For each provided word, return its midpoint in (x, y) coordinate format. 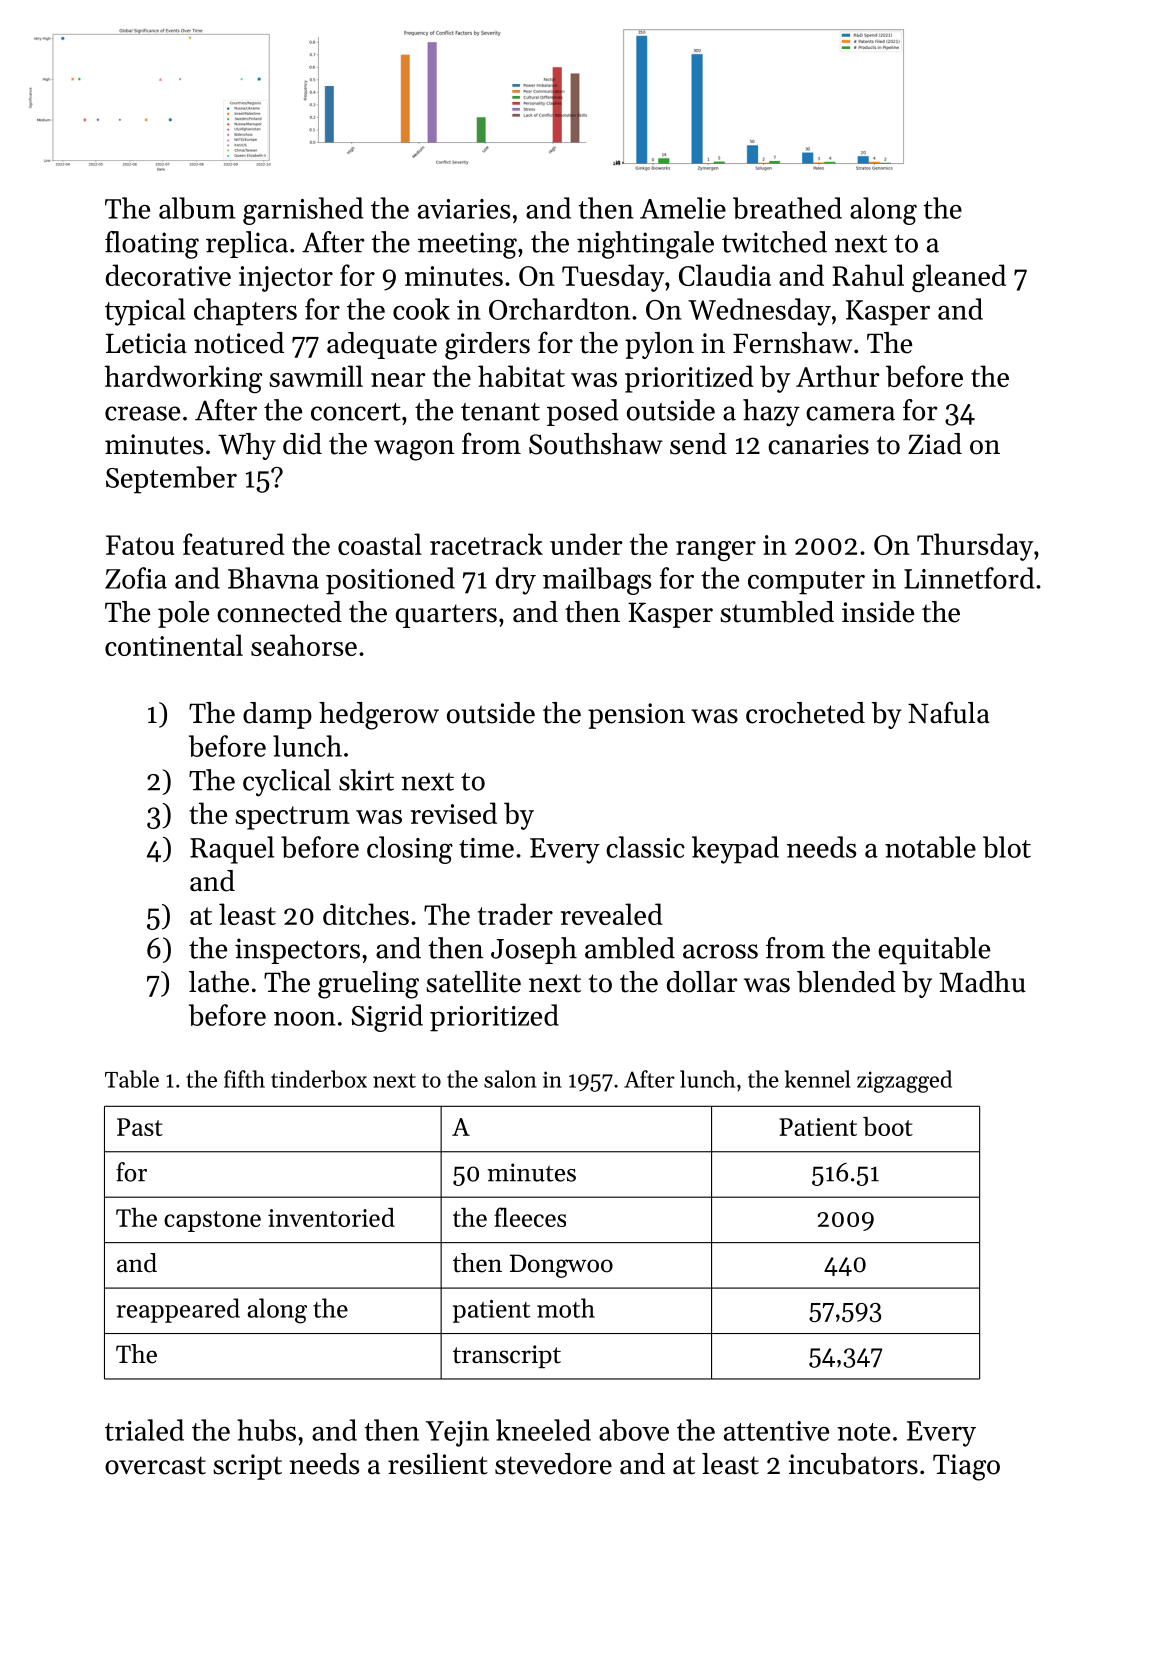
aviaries (464, 209)
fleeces (530, 1217)
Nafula (949, 712)
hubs (266, 1430)
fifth (244, 1079)
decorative (168, 275)
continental (174, 645)
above (634, 1430)
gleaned (959, 278)
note (863, 1432)
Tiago (966, 1467)
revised (454, 813)
